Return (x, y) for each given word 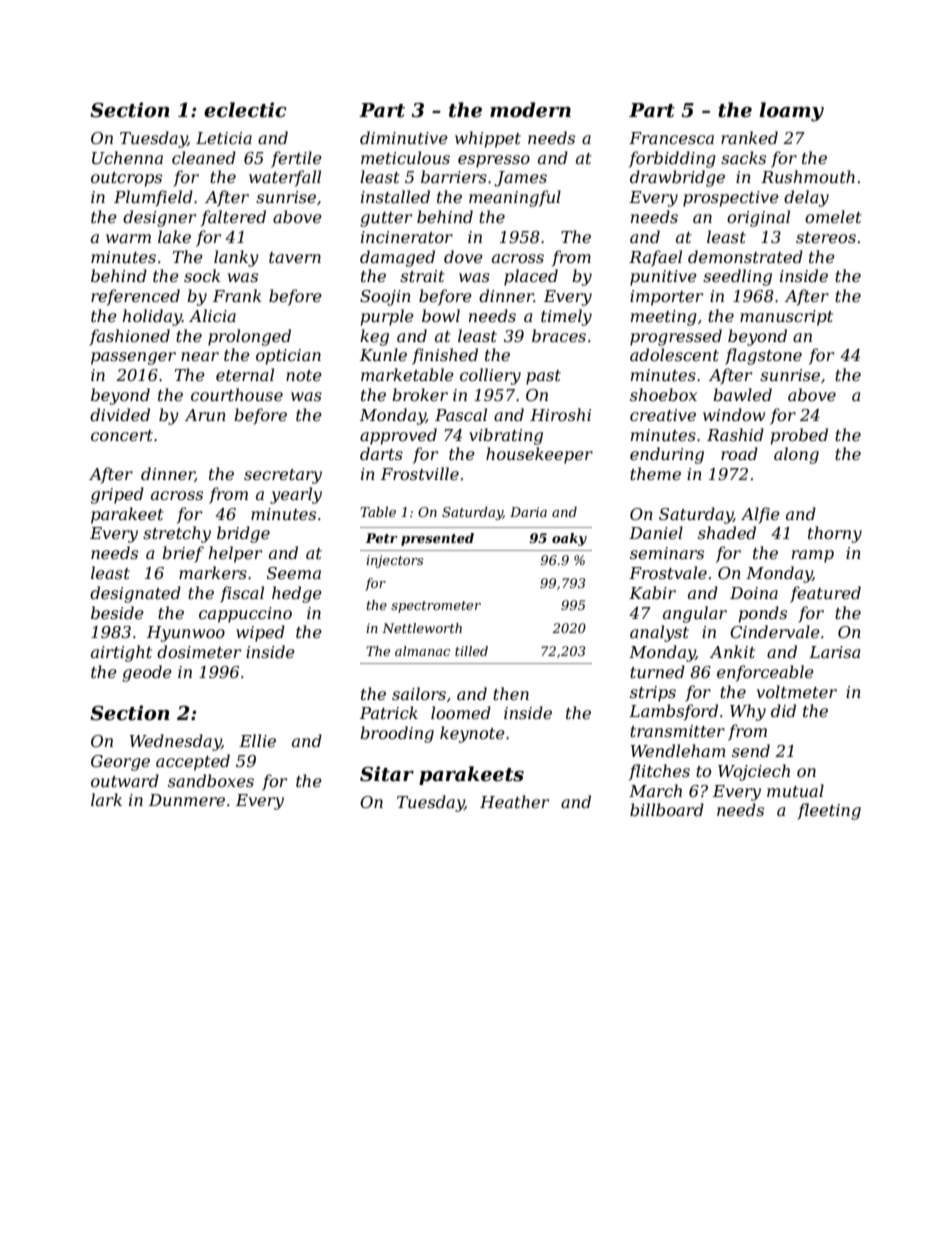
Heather (514, 801)
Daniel (656, 532)
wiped (260, 633)
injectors (394, 561)
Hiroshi (560, 414)
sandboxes (211, 780)
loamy (791, 112)
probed (799, 436)
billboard (667, 809)
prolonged (249, 337)
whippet (488, 139)
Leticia (224, 138)
